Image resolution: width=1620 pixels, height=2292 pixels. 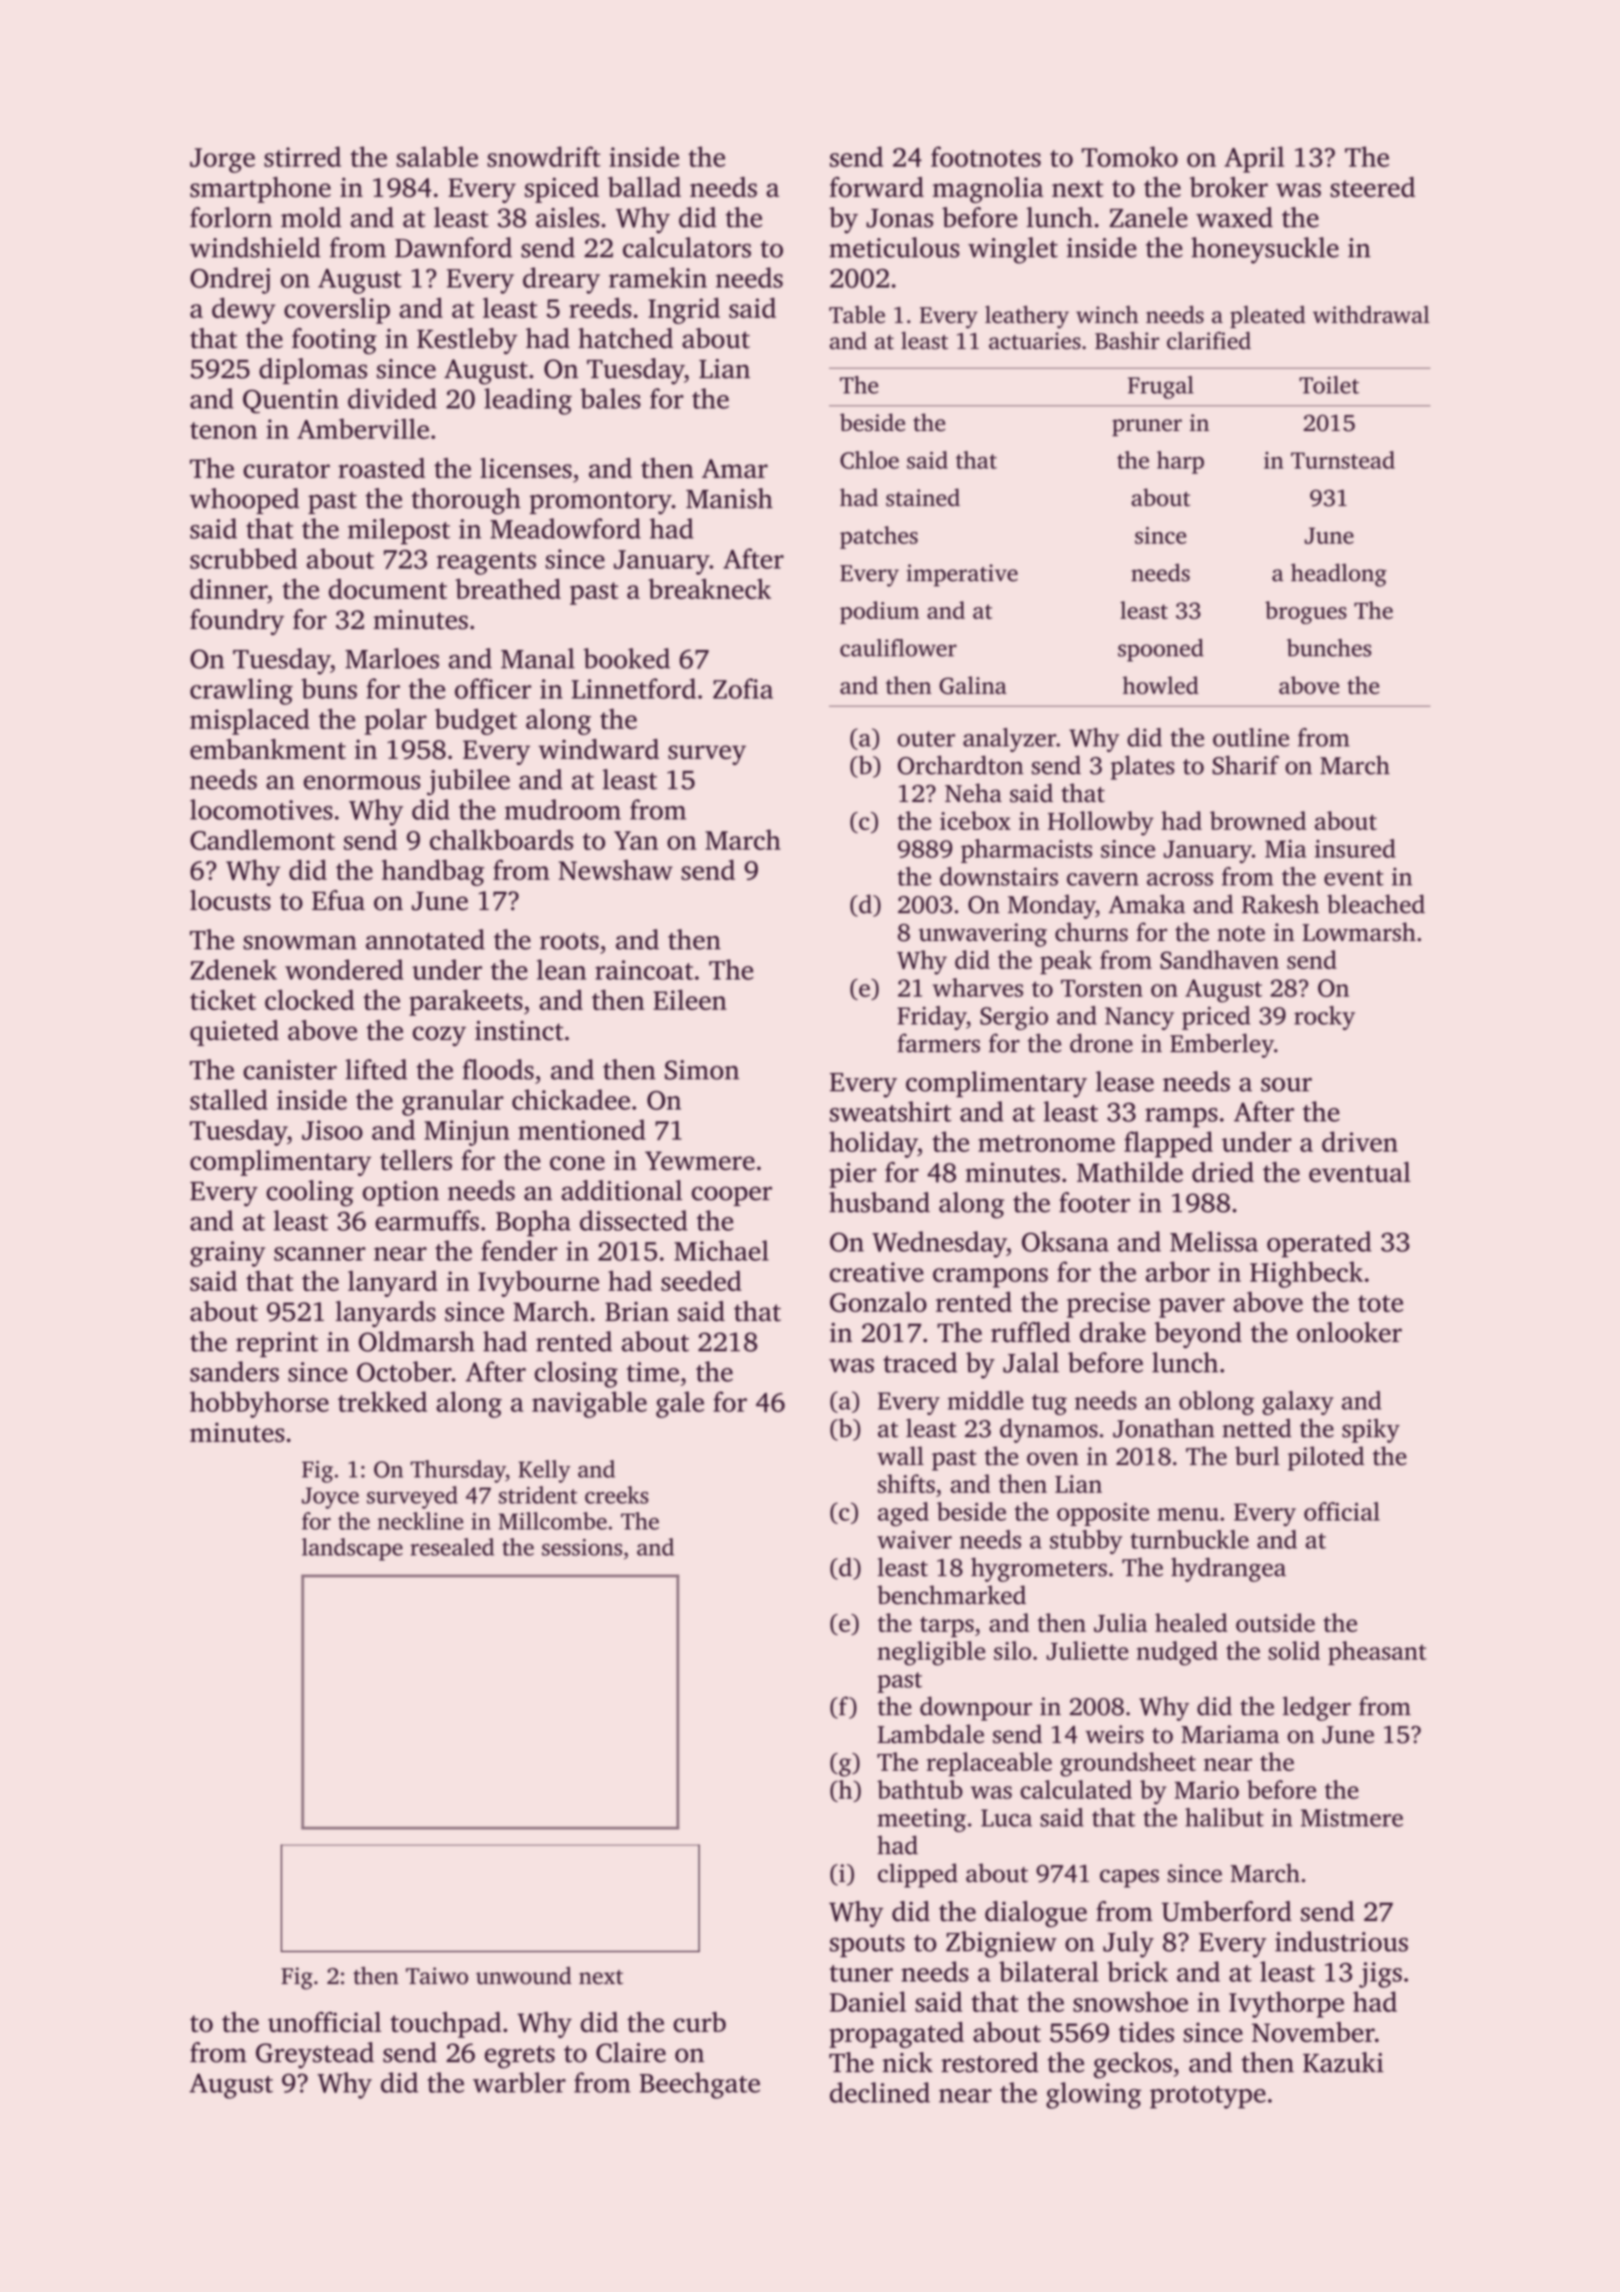 What do you see at coordinates (988, 190) in the screenshot?
I see `magnolia` at bounding box center [988, 190].
